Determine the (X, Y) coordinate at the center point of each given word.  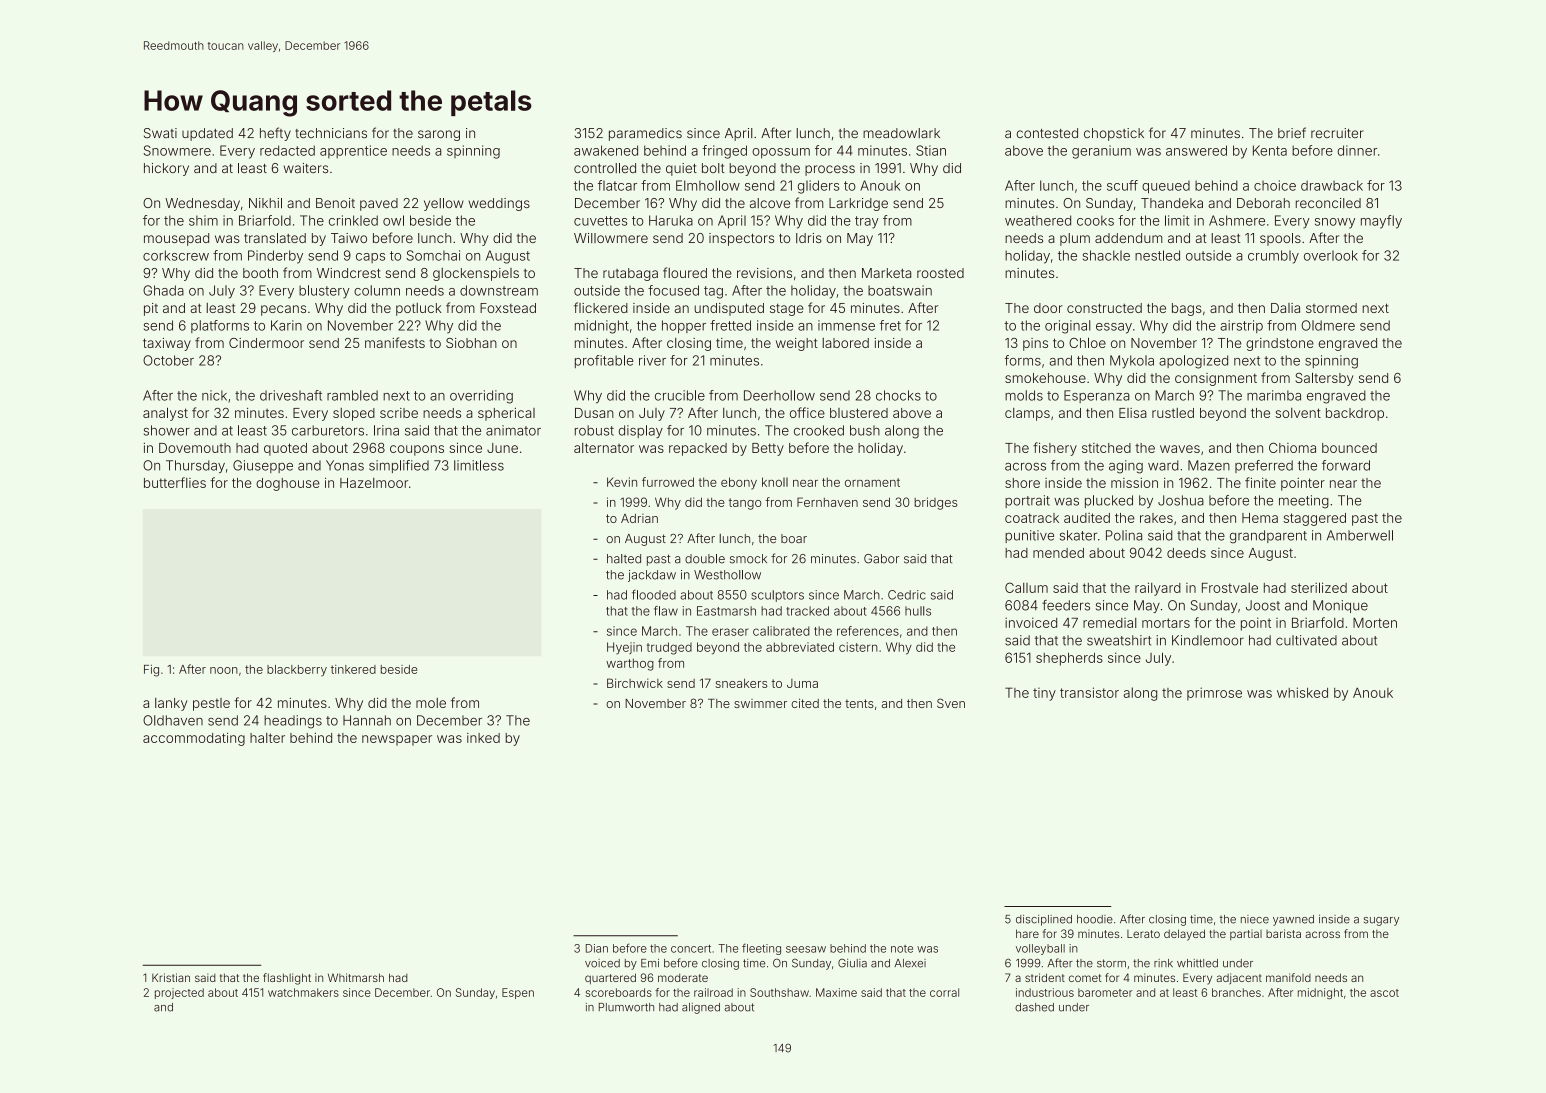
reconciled (1328, 203)
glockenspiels (476, 274)
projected (179, 993)
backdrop (1355, 414)
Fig (151, 671)
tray (867, 222)
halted (624, 559)
